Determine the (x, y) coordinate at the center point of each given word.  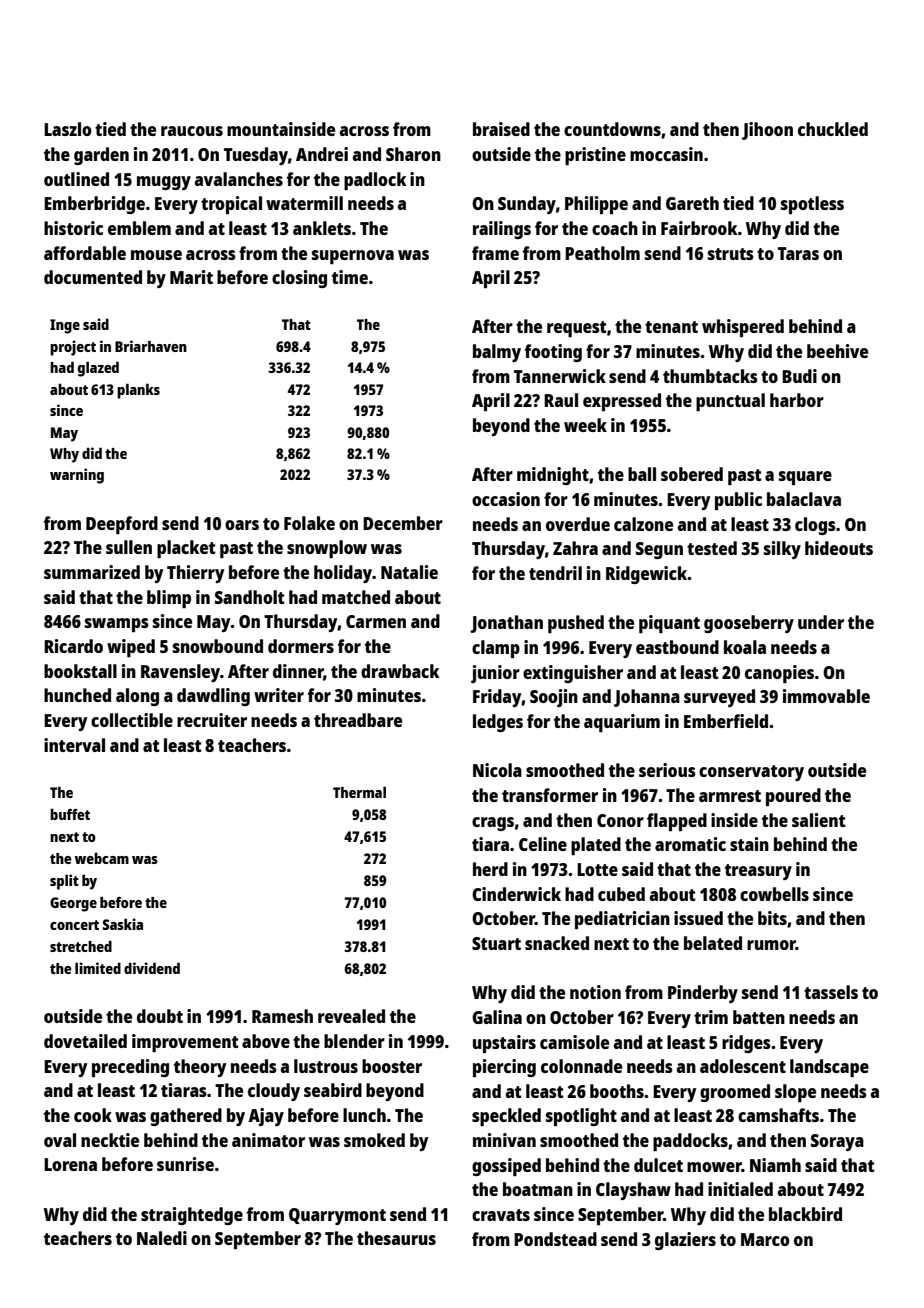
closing (299, 279)
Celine (543, 844)
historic (73, 228)
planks (138, 391)
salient (819, 820)
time (350, 277)
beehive (837, 351)
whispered (743, 328)
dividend (152, 968)
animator (268, 1140)
